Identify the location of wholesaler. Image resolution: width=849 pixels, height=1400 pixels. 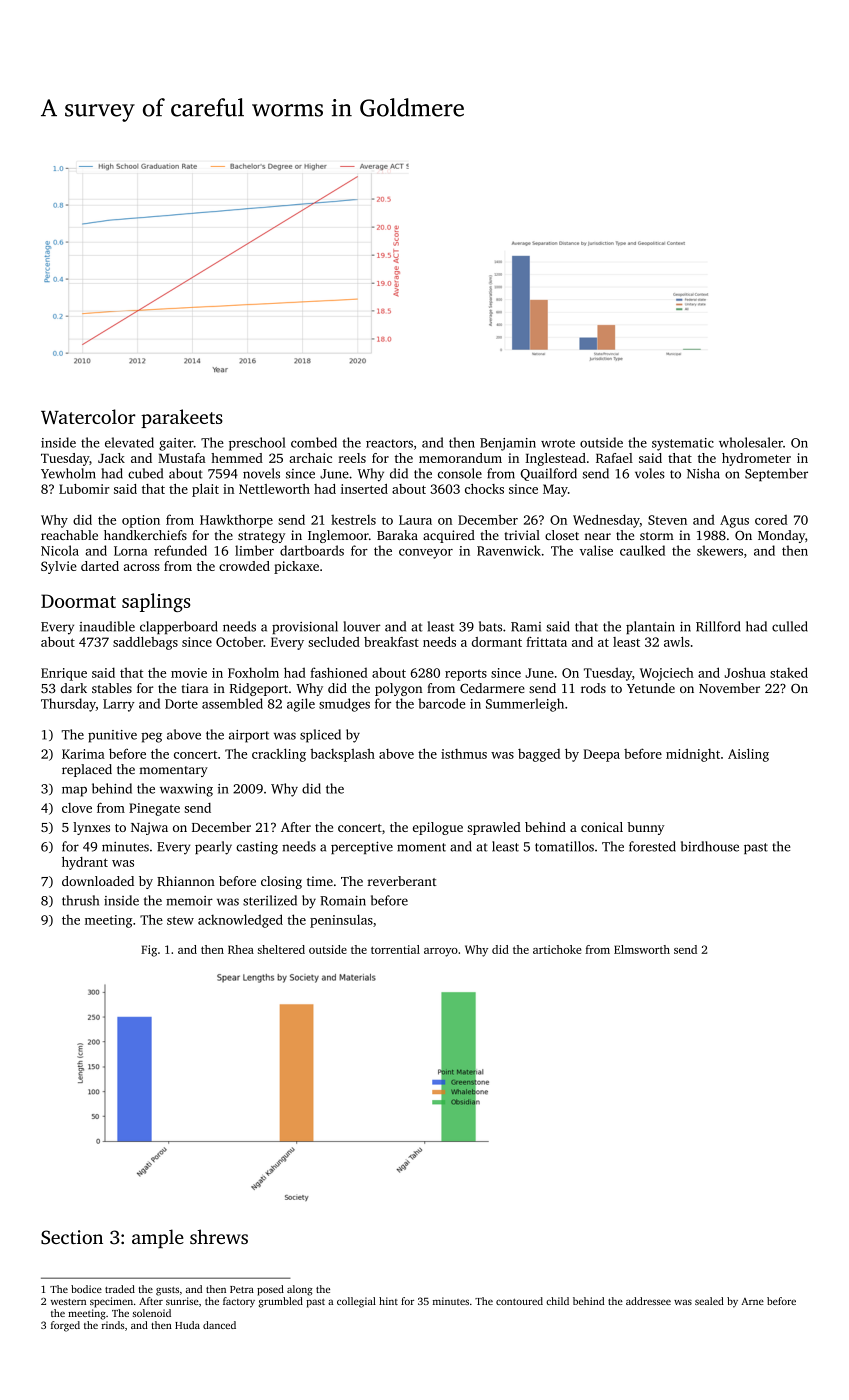
(751, 442).
